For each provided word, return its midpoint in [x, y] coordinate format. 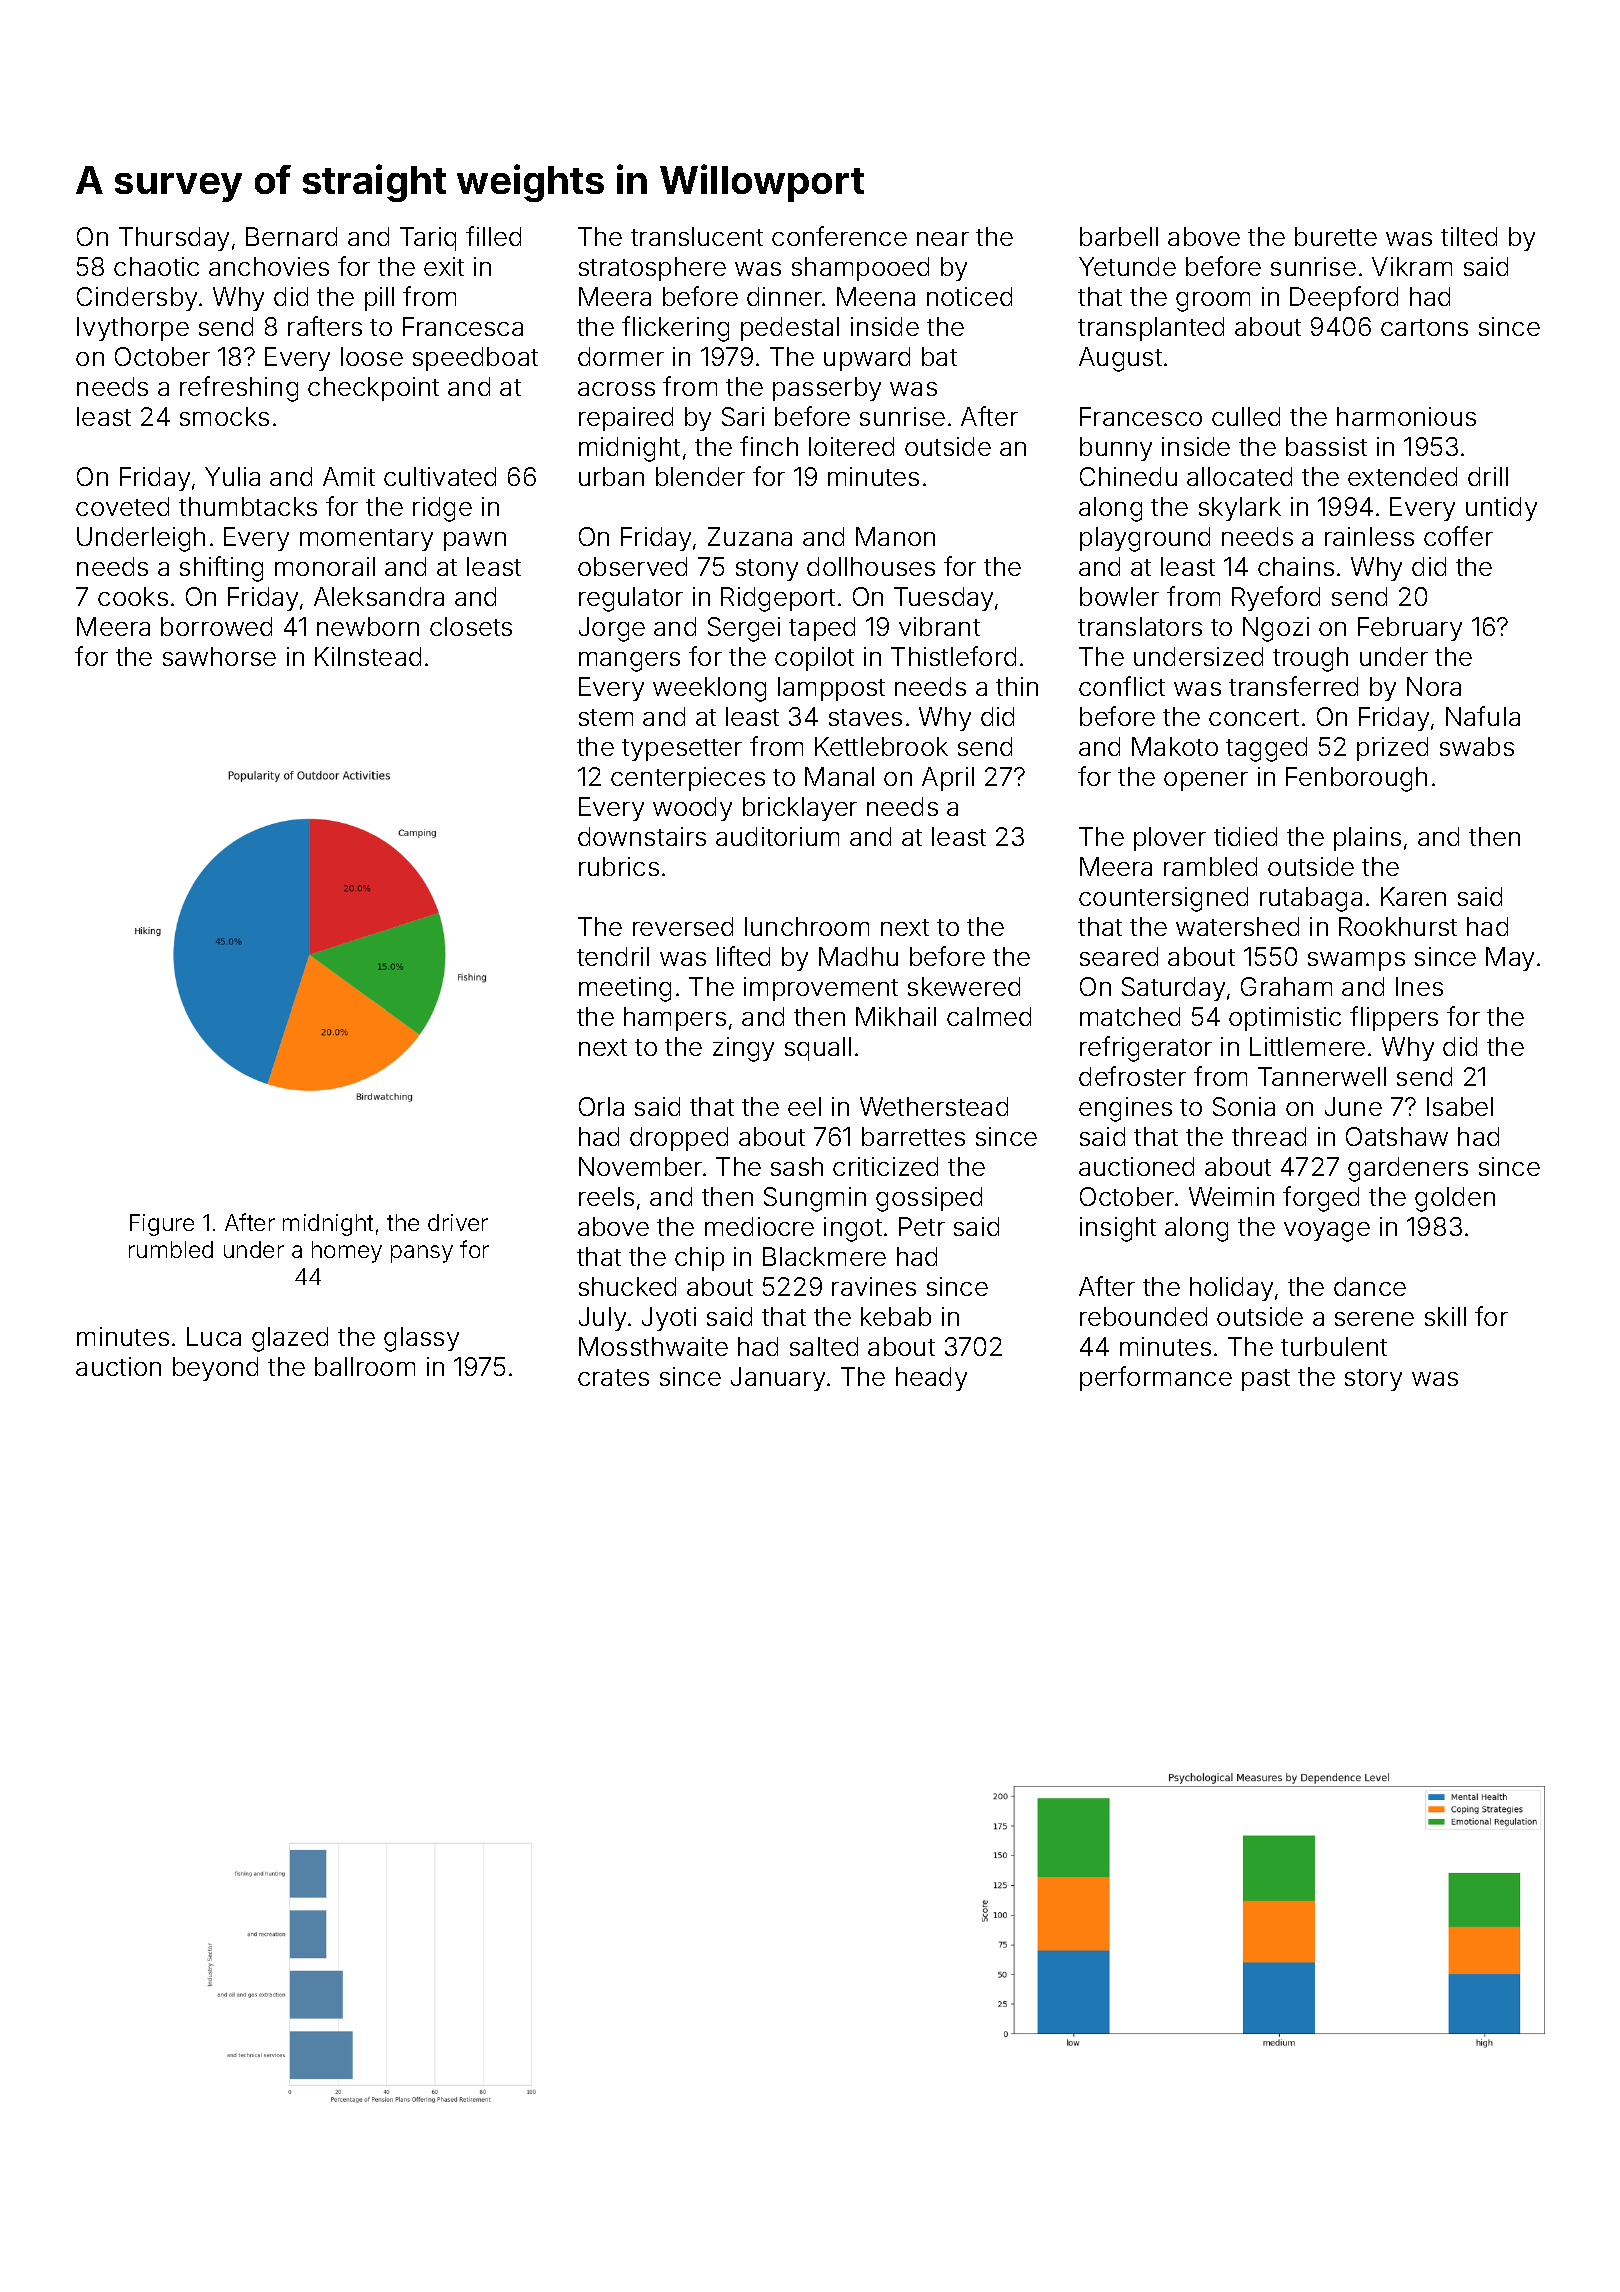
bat [939, 356]
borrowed [216, 626]
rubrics [619, 866]
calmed [989, 1016]
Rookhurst [1398, 926]
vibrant [939, 626]
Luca [214, 1336]
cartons [1424, 327]
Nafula [1483, 716]
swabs [1477, 746]
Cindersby [137, 299]
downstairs [642, 836]
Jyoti [669, 1319]
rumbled [171, 1249]
